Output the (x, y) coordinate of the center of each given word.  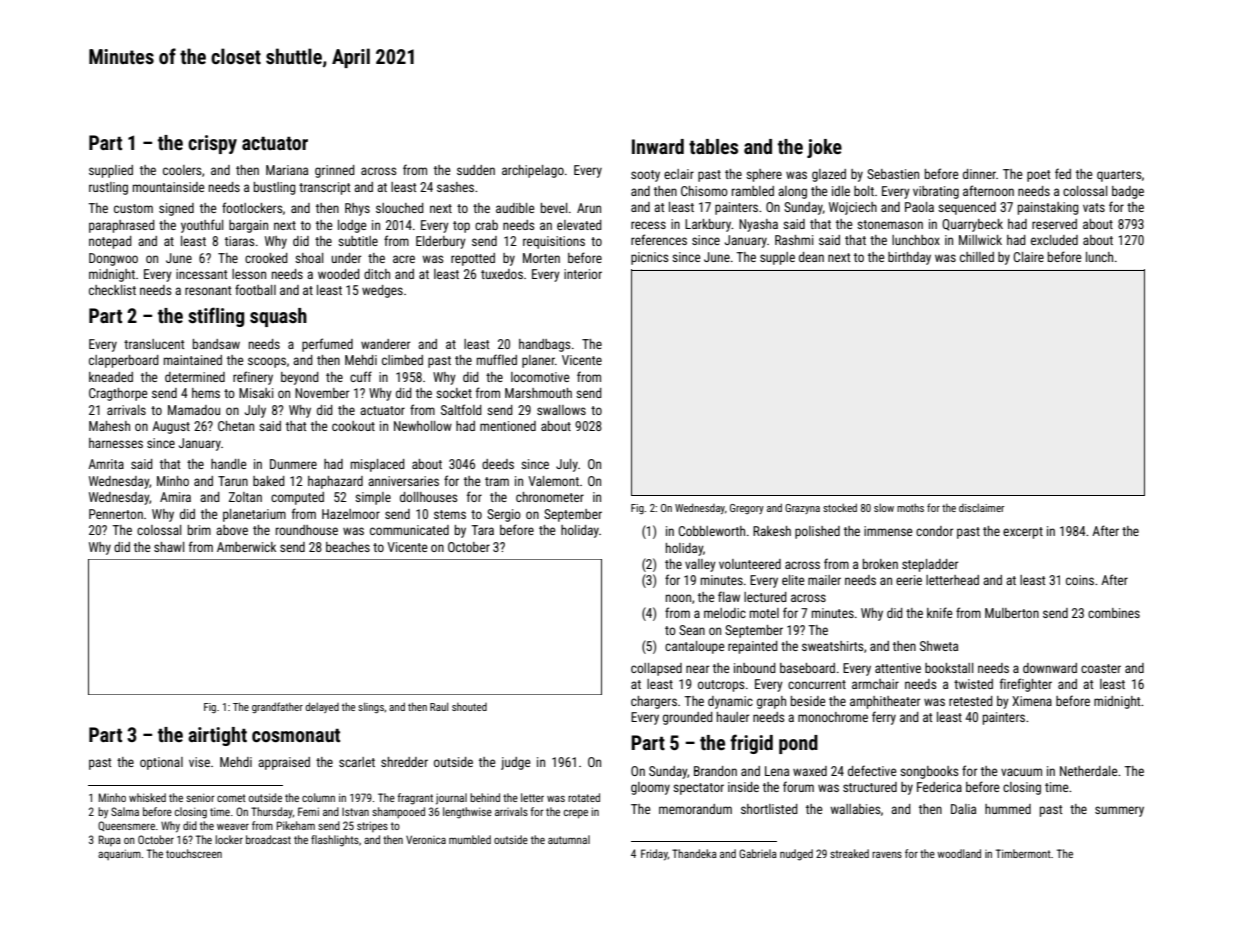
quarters (1119, 176)
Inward (658, 146)
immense (888, 531)
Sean (692, 630)
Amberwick (246, 547)
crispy (212, 144)
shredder (404, 762)
